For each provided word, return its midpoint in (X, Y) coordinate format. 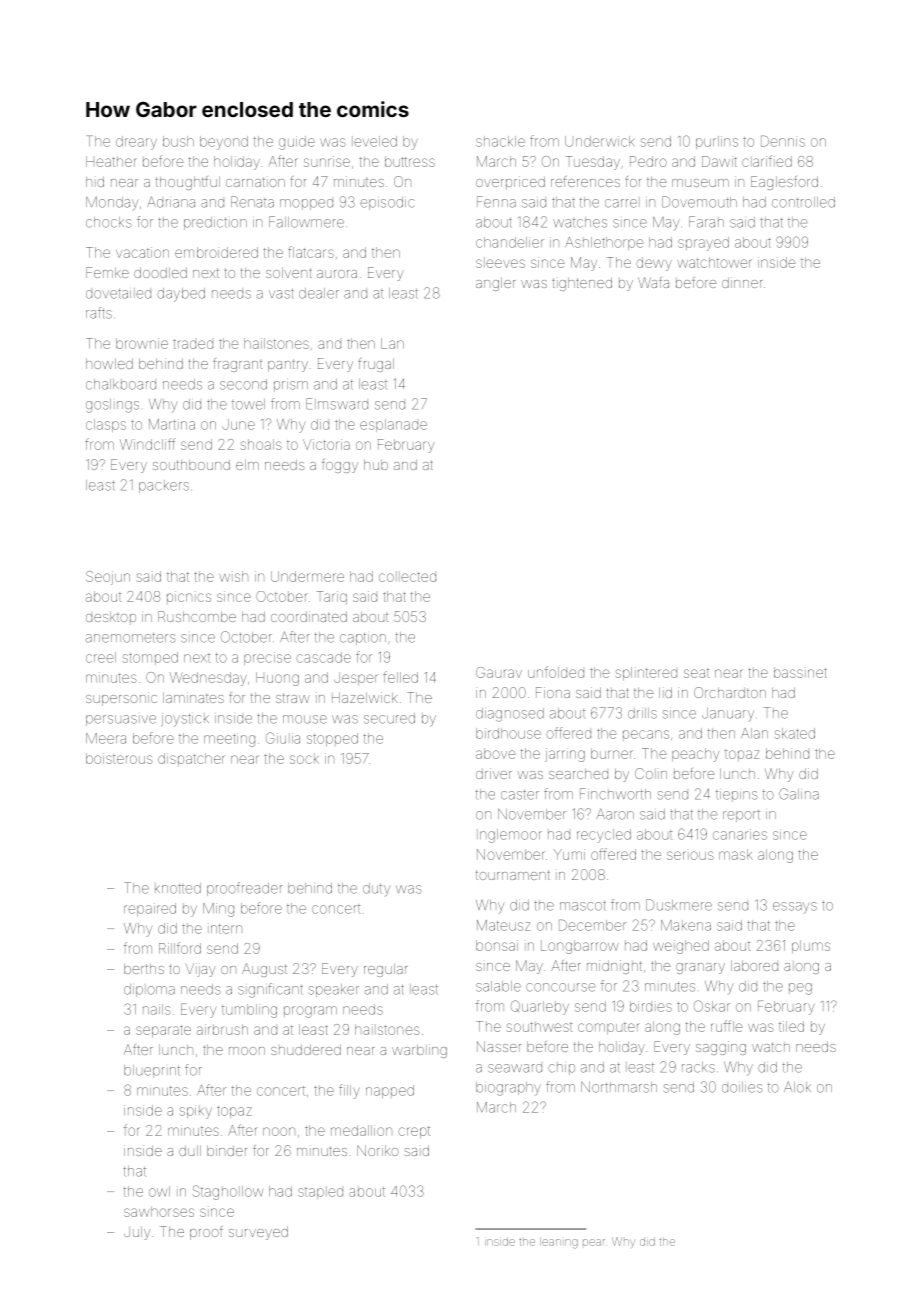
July (137, 1233)
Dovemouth (699, 202)
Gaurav (499, 672)
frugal (376, 365)
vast (281, 294)
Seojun (108, 578)
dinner (742, 282)
